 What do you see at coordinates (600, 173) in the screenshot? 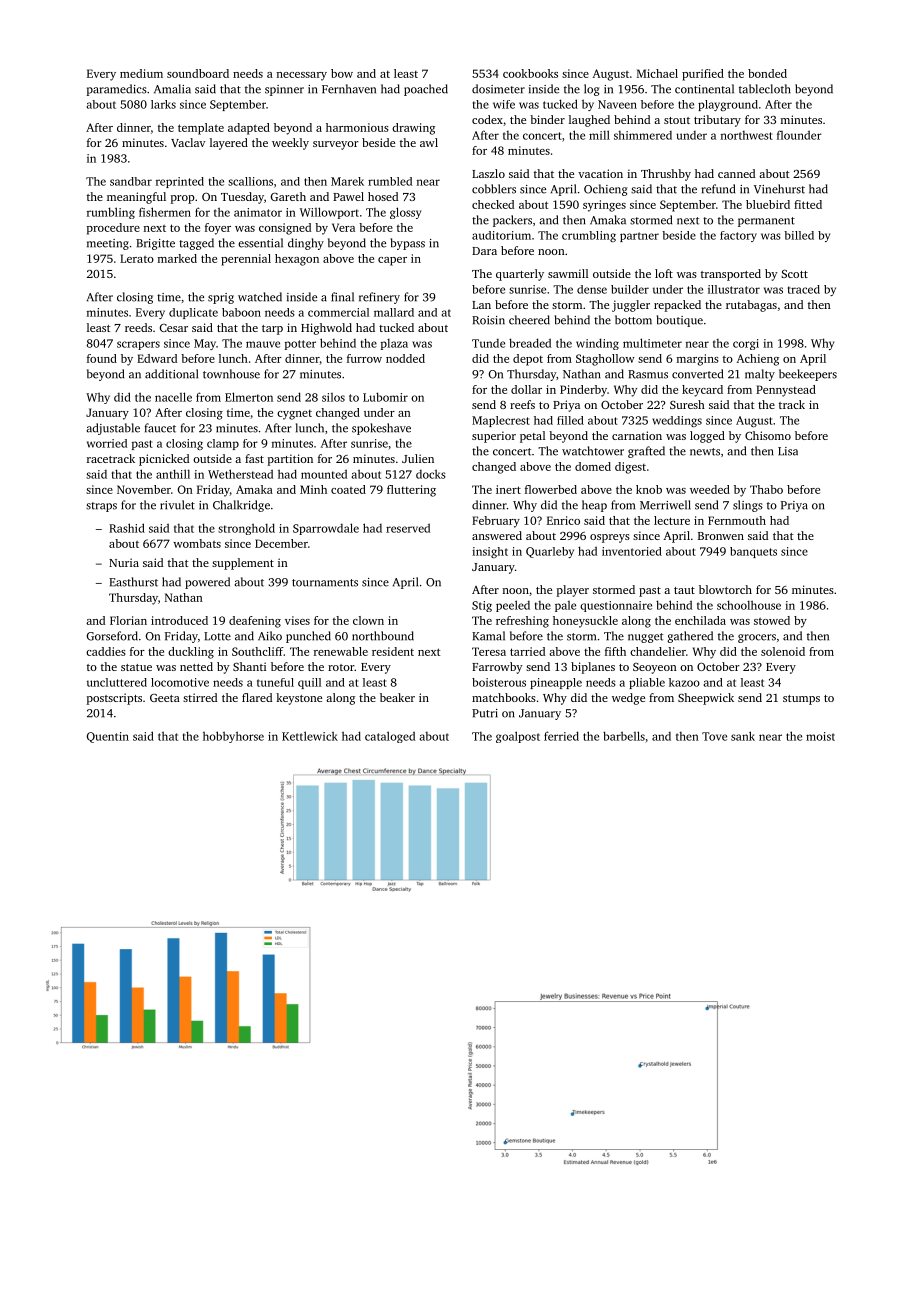
I see `vacation` at bounding box center [600, 173].
